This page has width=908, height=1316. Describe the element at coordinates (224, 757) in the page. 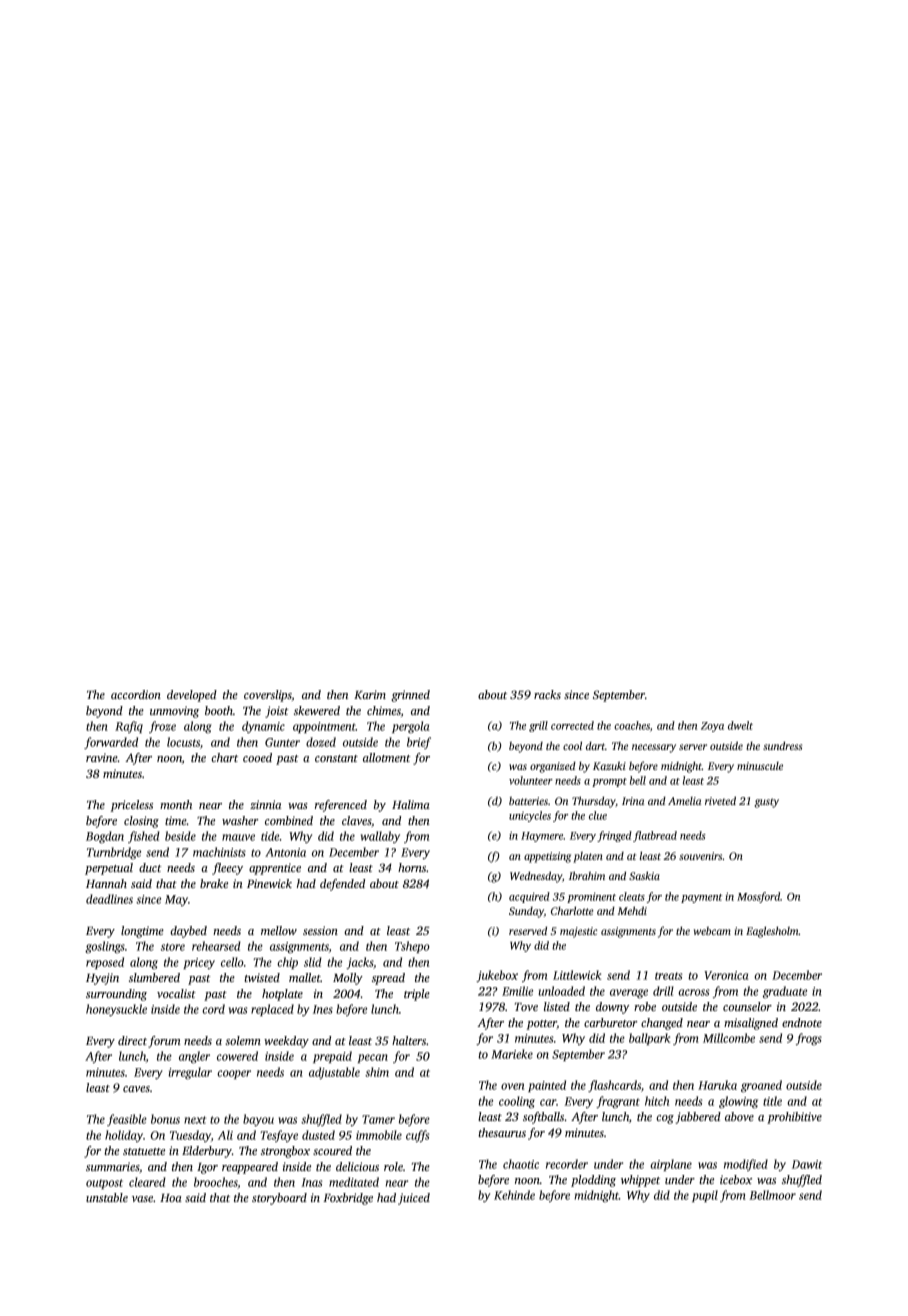

I see `chart` at that location.
